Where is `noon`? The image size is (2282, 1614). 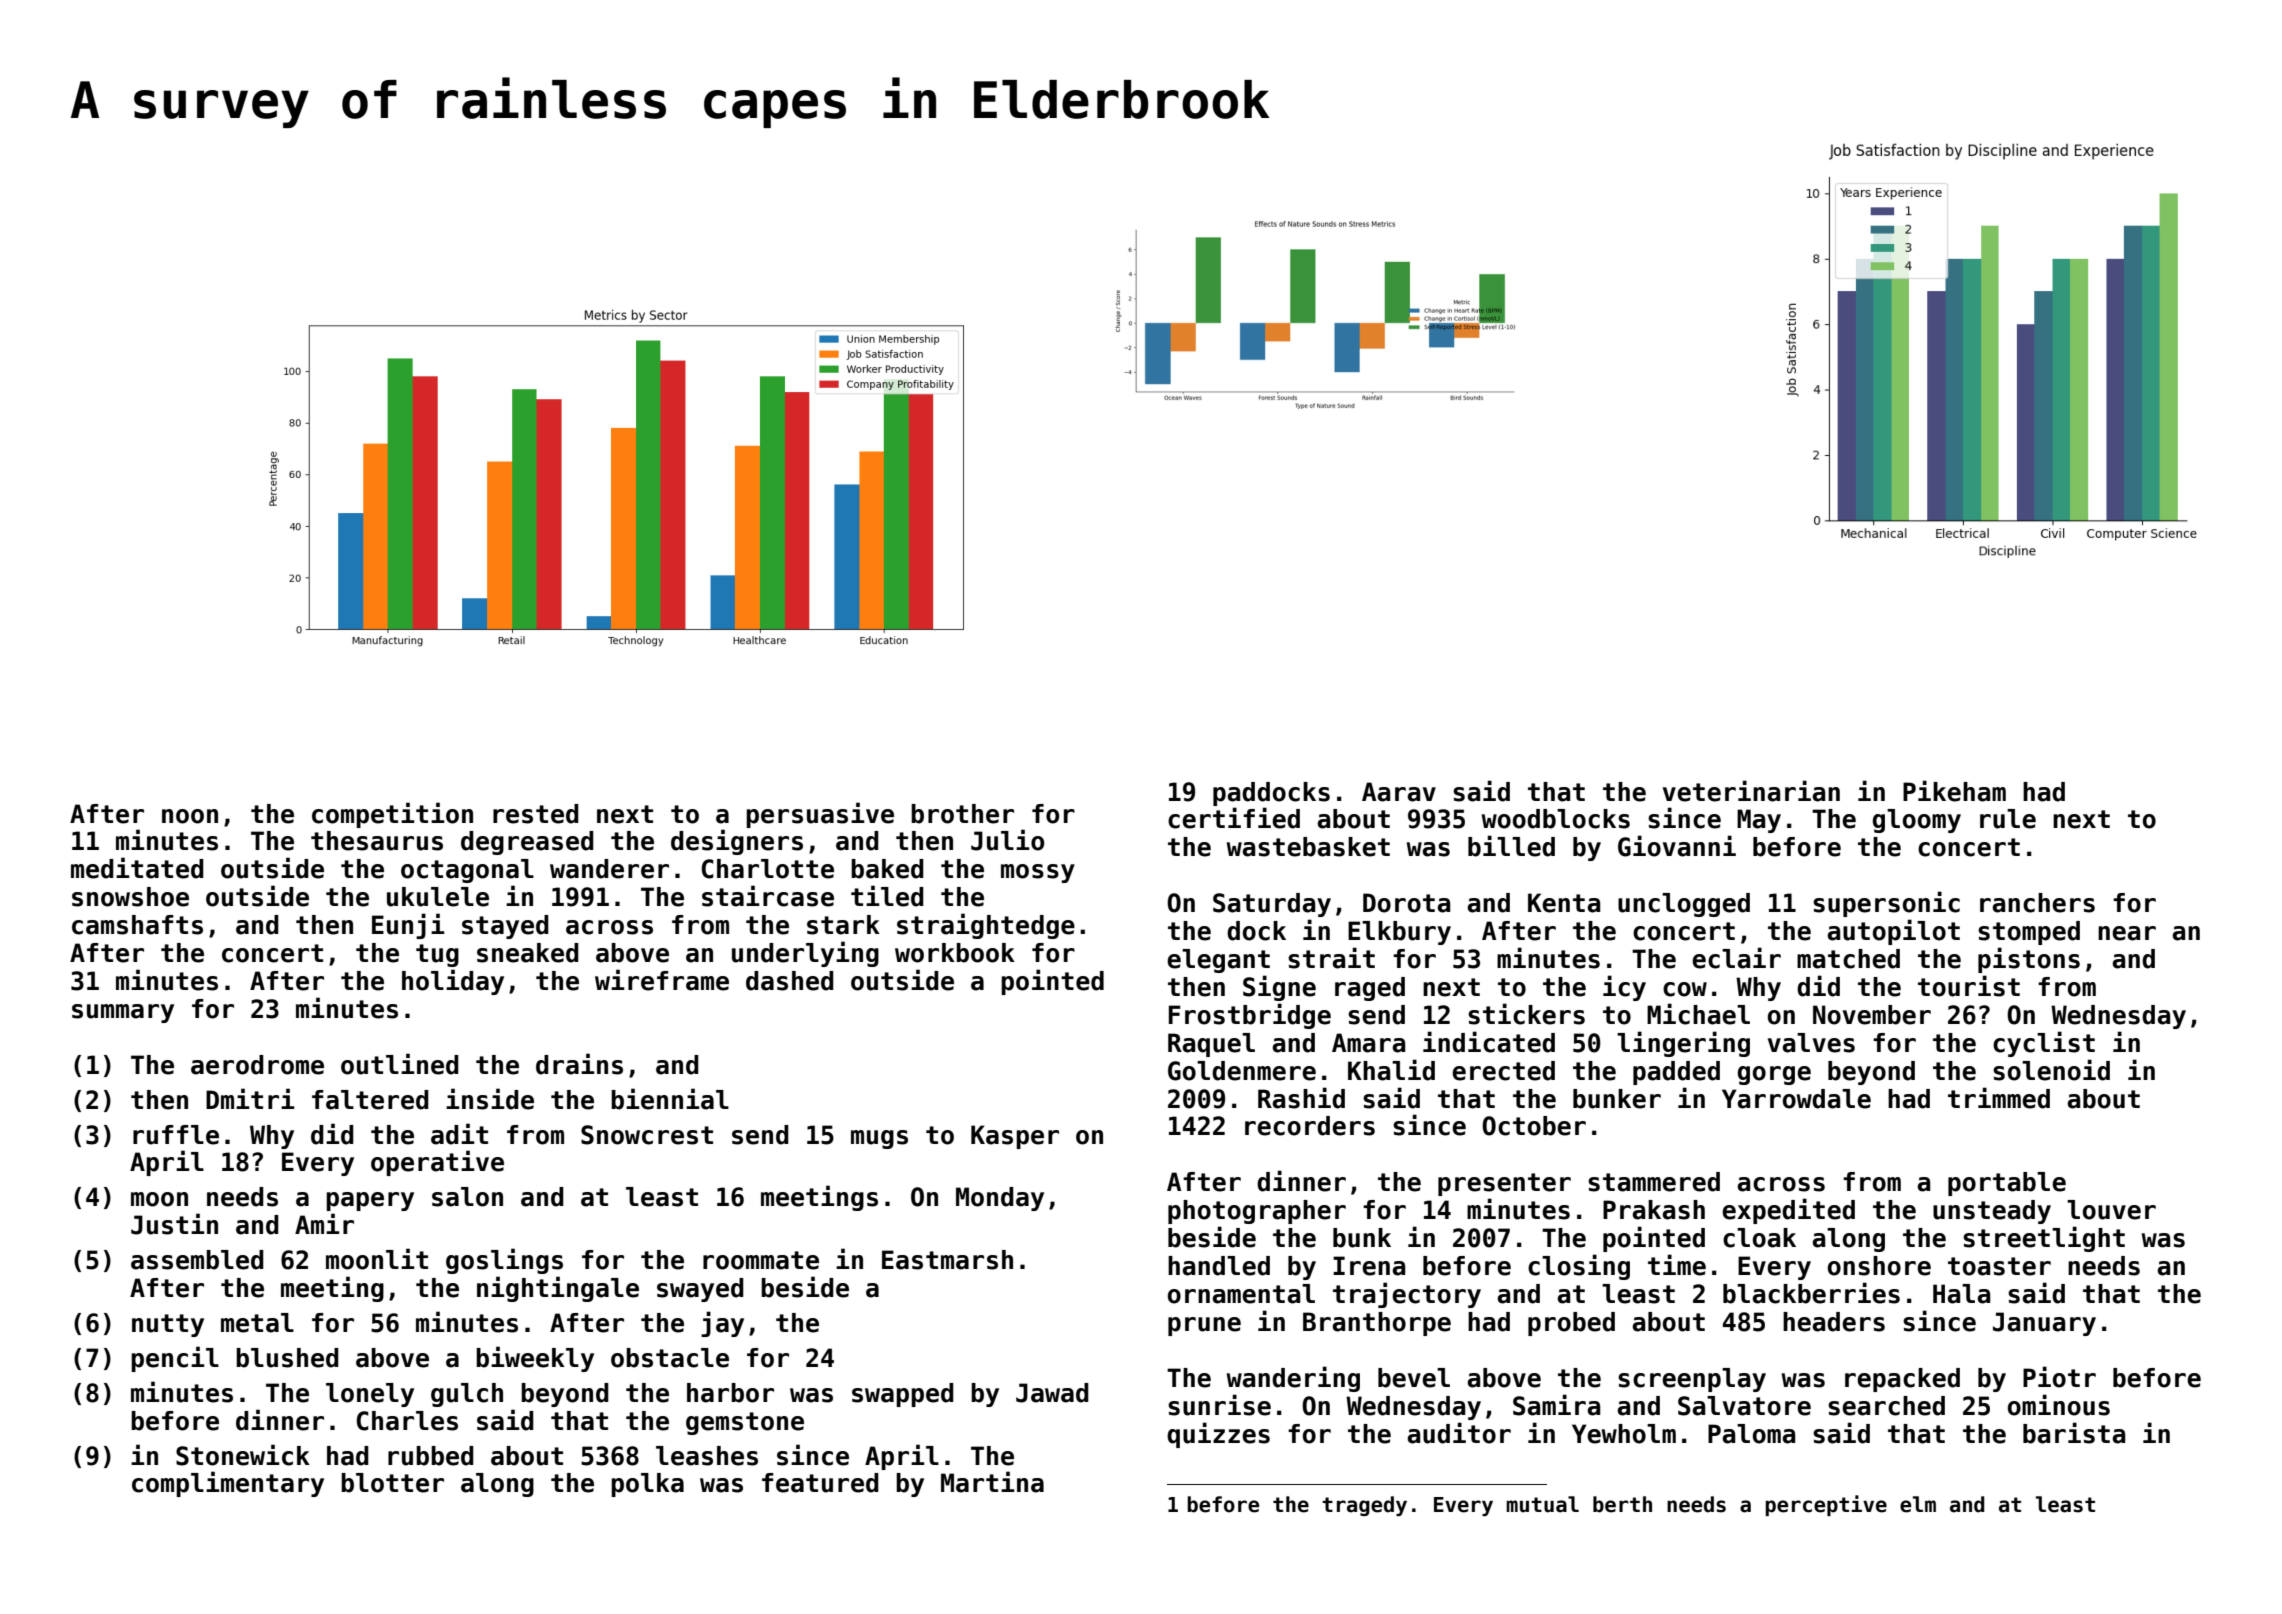
noon is located at coordinates (190, 816).
